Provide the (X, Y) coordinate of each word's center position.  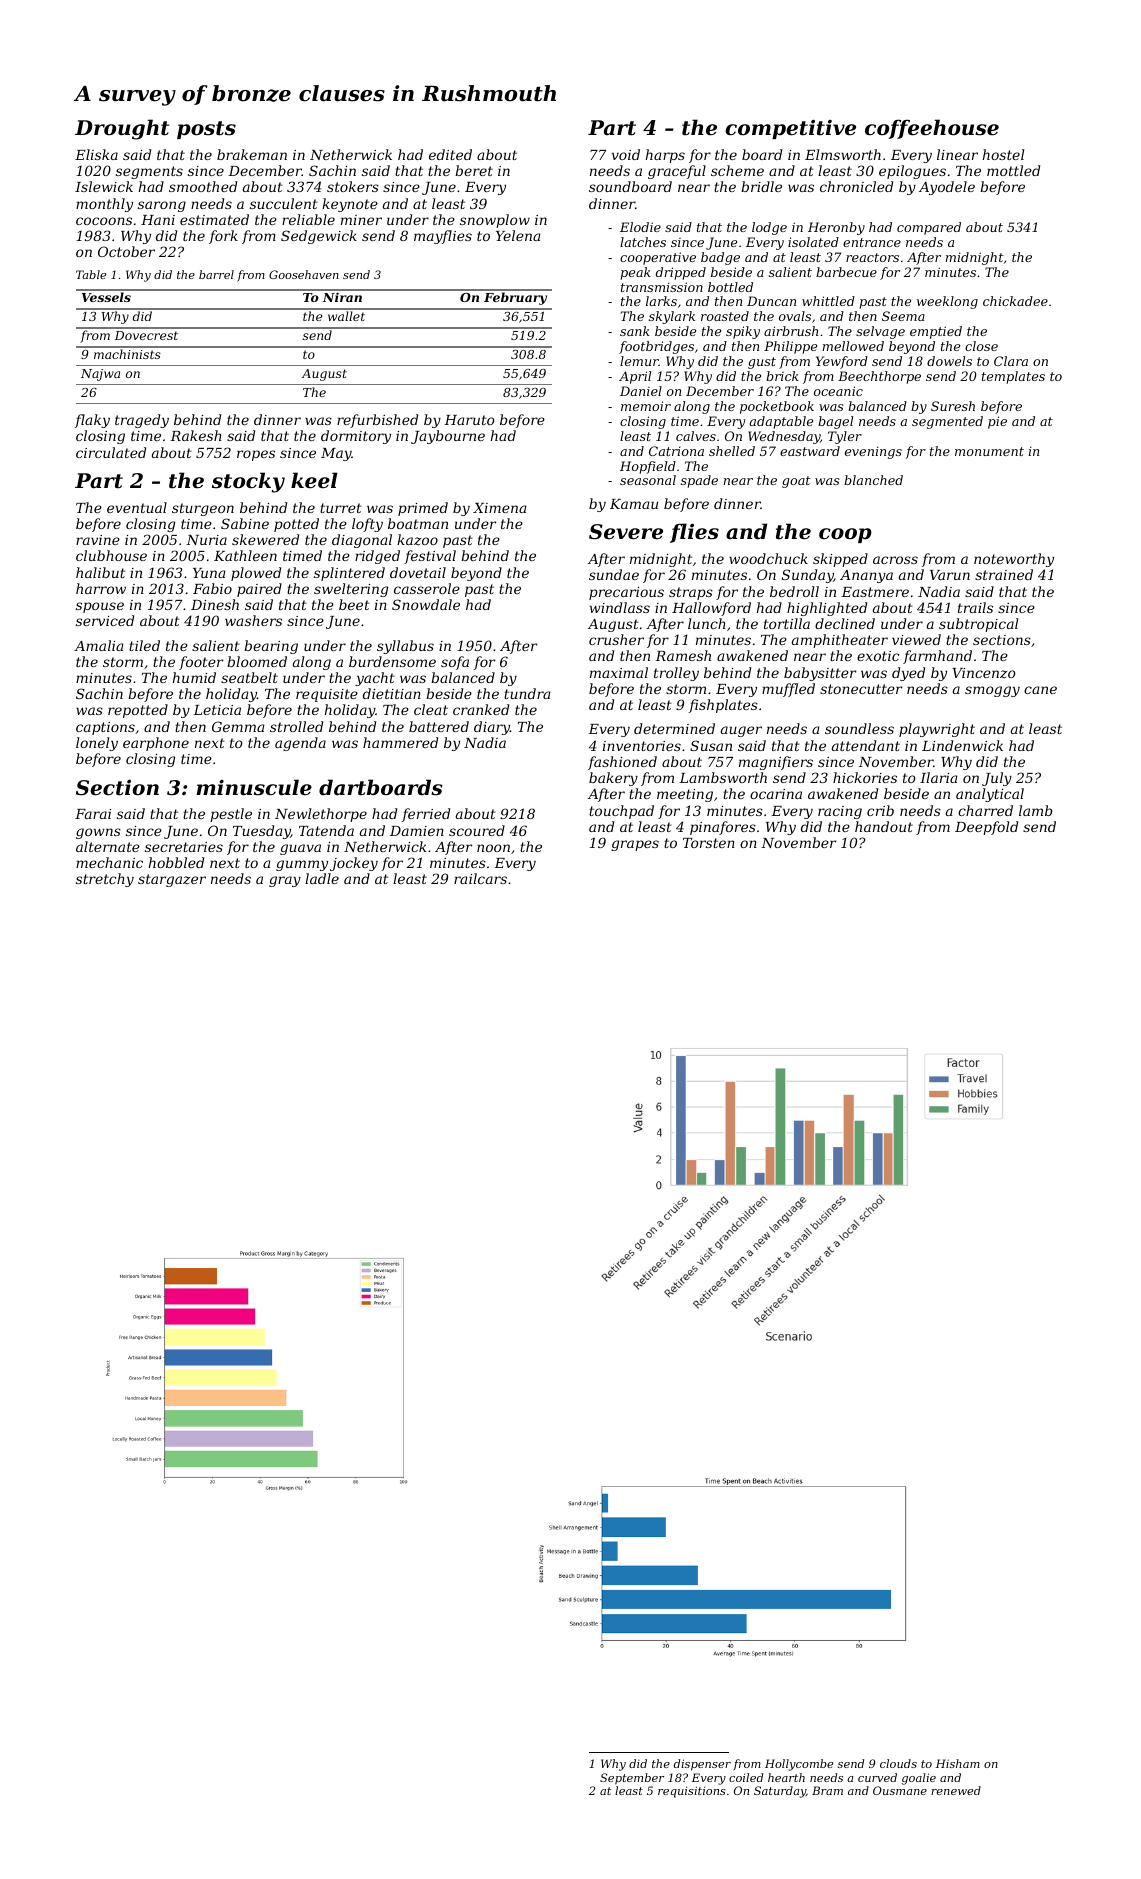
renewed (956, 1790)
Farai (93, 814)
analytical (990, 795)
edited (450, 154)
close (981, 346)
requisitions (692, 1792)
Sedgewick (319, 237)
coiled (746, 1777)
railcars (480, 878)
